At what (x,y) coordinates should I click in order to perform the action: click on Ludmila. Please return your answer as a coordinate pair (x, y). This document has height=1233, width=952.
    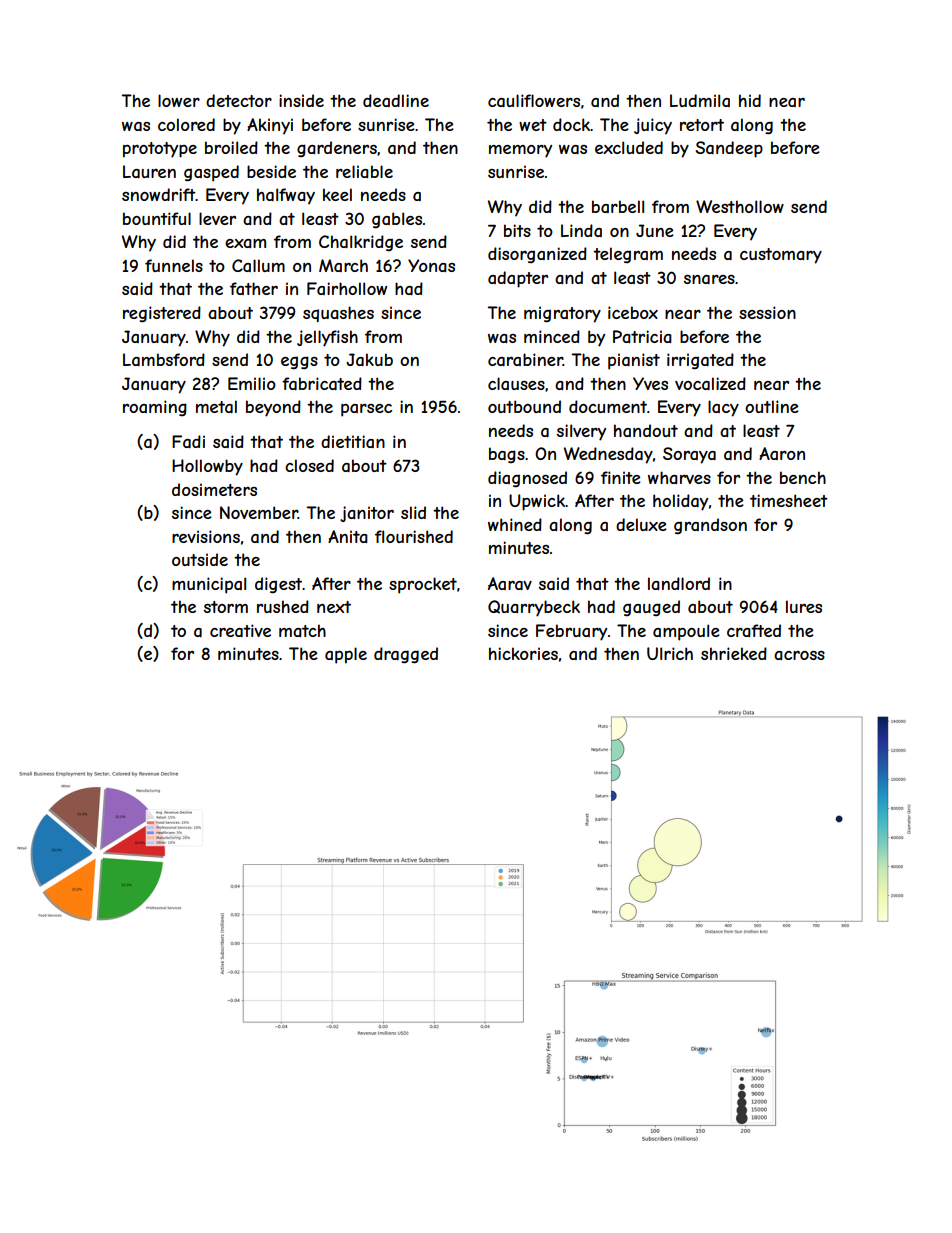
    Looking at the image, I should click on (700, 100).
